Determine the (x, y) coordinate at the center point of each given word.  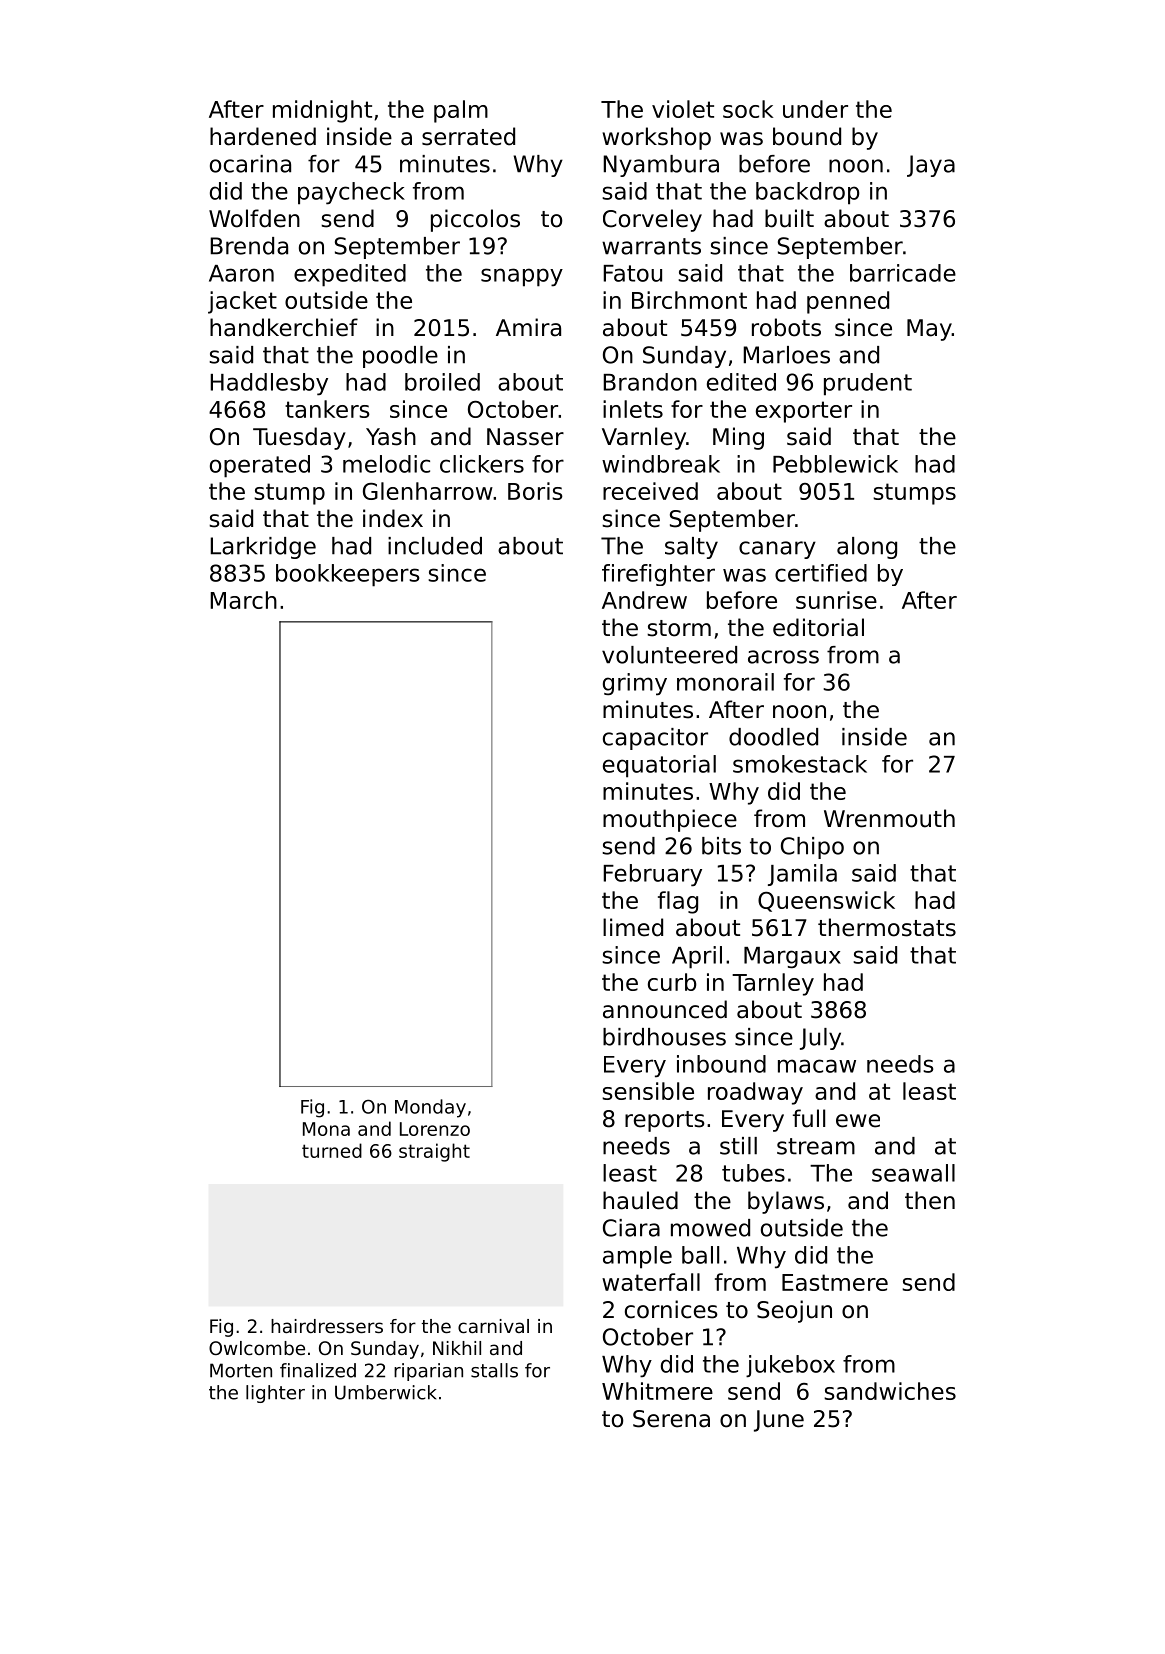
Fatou (632, 273)
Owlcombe (257, 1348)
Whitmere (657, 1391)
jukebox (790, 1366)
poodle (400, 357)
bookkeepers (348, 575)
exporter (804, 412)
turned (332, 1150)
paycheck (351, 193)
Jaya (931, 166)
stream (816, 1146)
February (652, 875)
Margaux (792, 957)
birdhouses (664, 1037)
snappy (522, 277)
